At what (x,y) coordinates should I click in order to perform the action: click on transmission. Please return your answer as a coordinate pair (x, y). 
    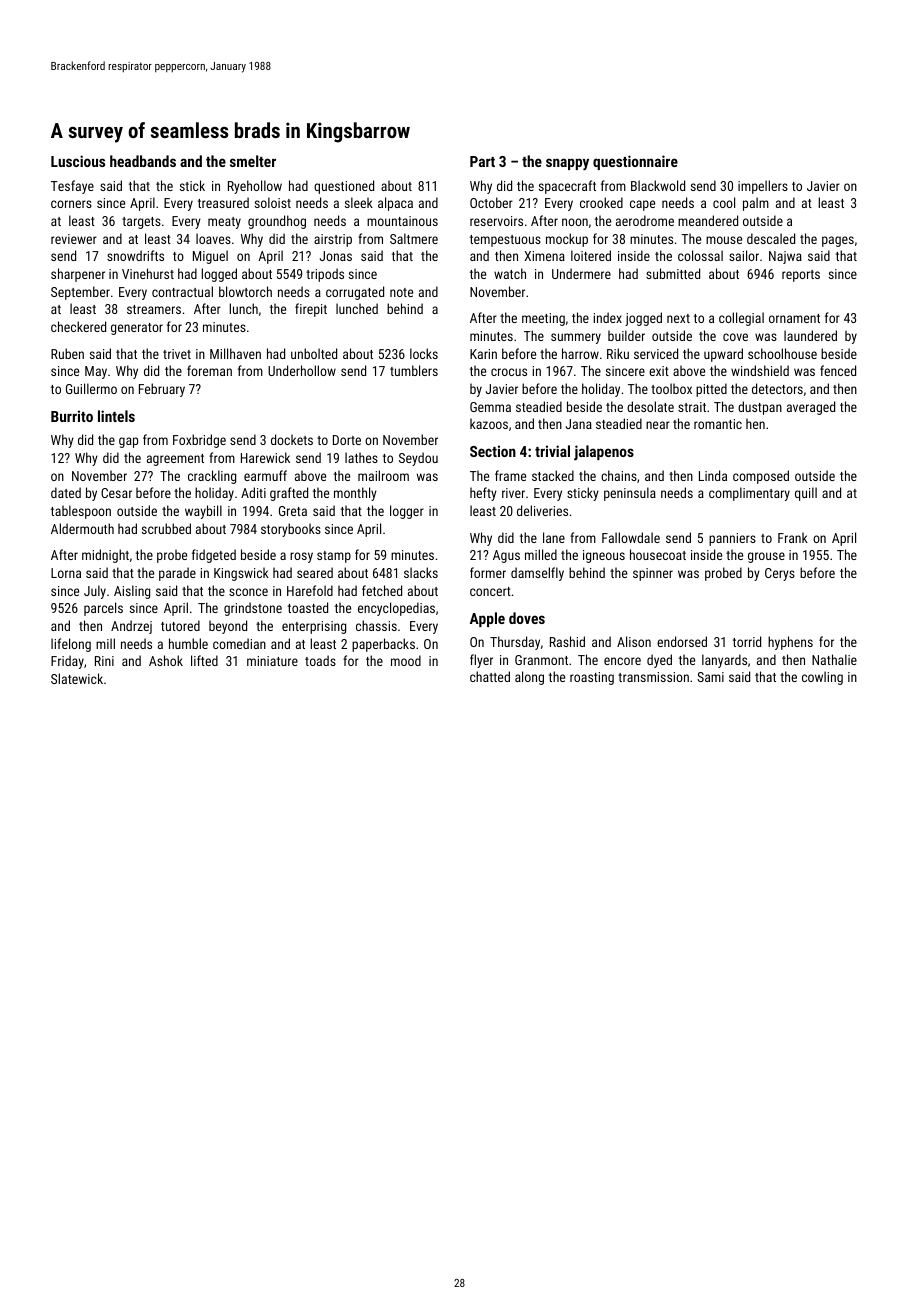
    Looking at the image, I should click on (653, 677).
